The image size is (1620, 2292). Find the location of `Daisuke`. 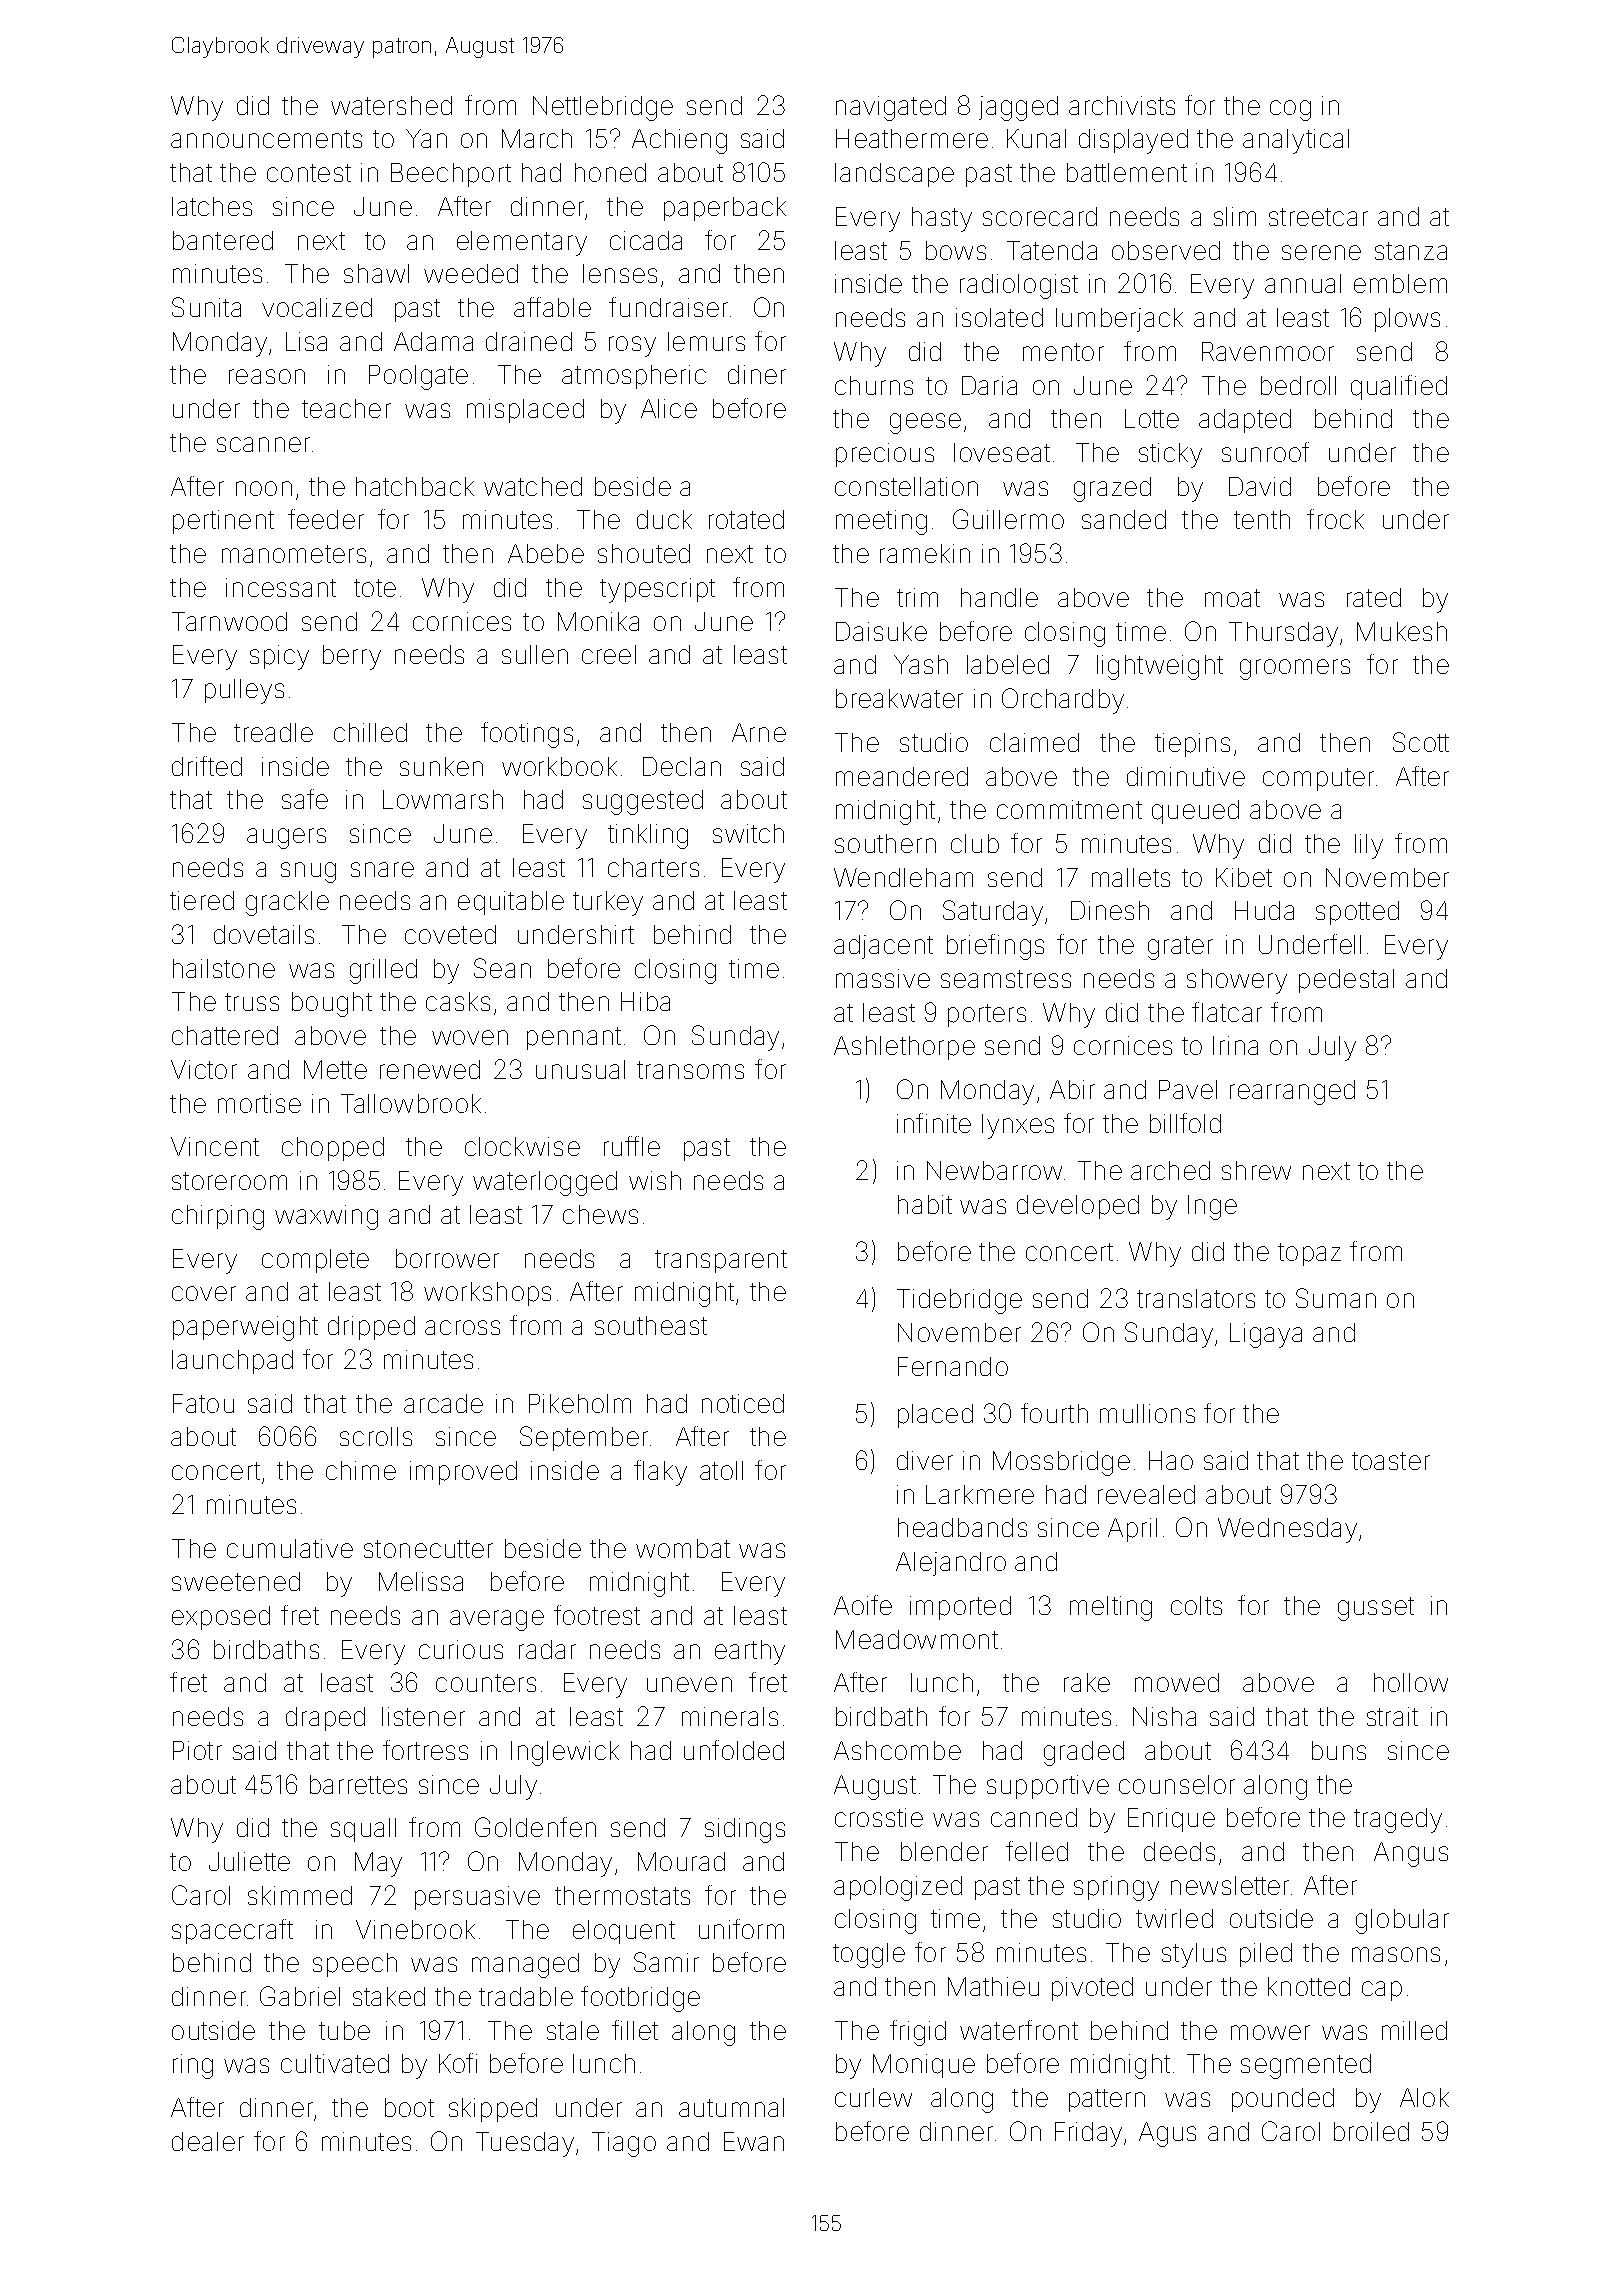

Daisuke is located at coordinates (881, 631).
